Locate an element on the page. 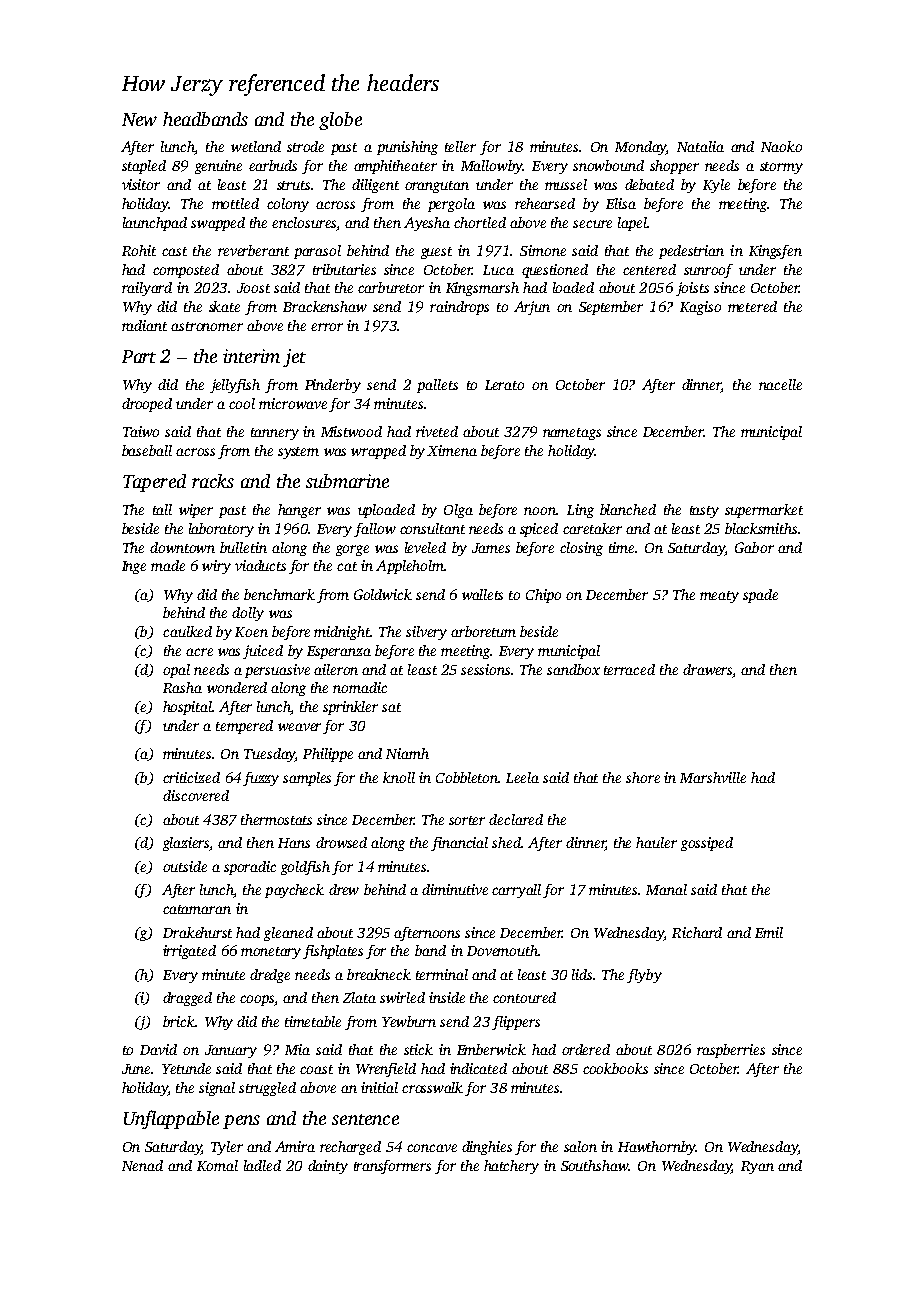  nacelle is located at coordinates (780, 384).
